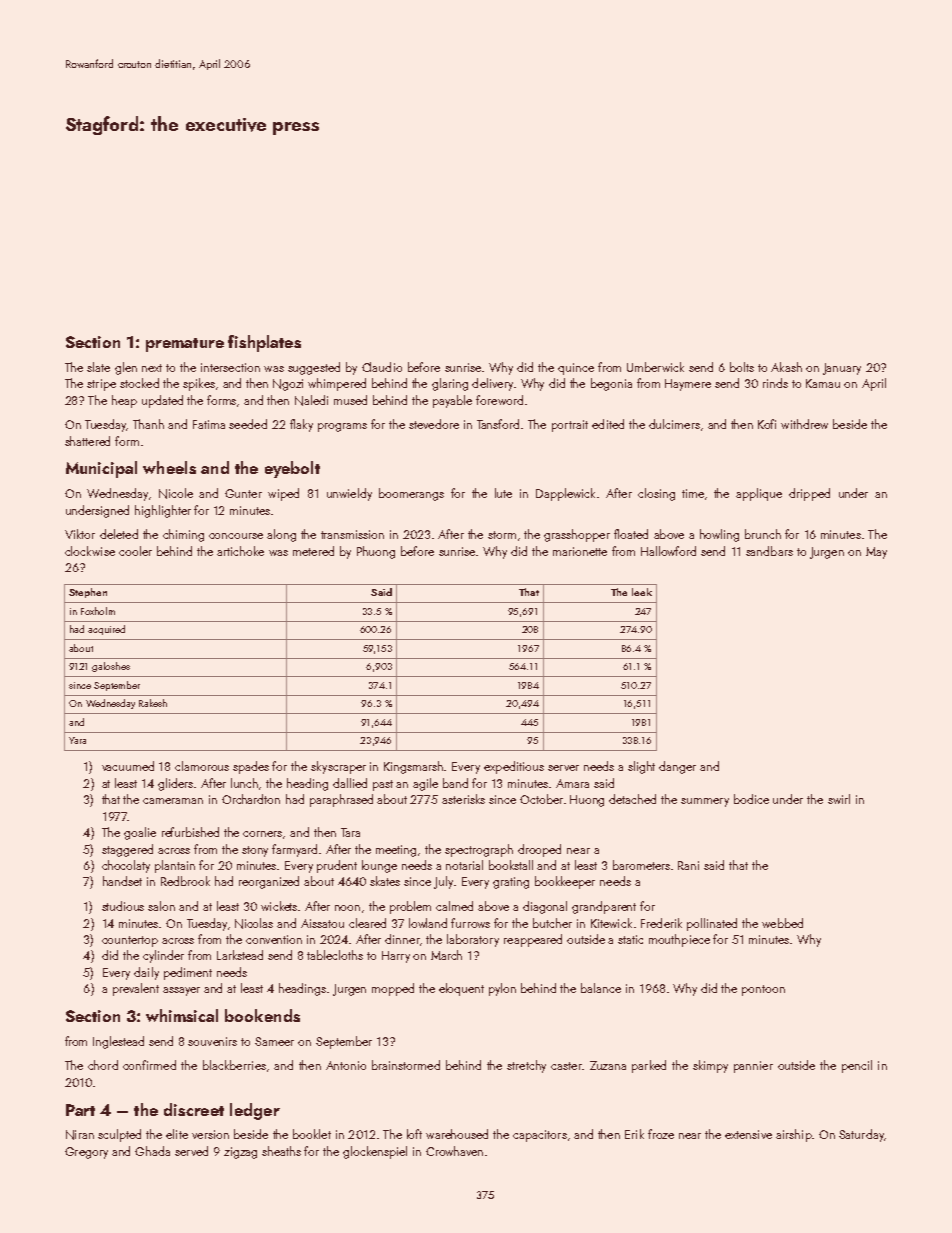  I want to click on danger, so click(677, 767).
